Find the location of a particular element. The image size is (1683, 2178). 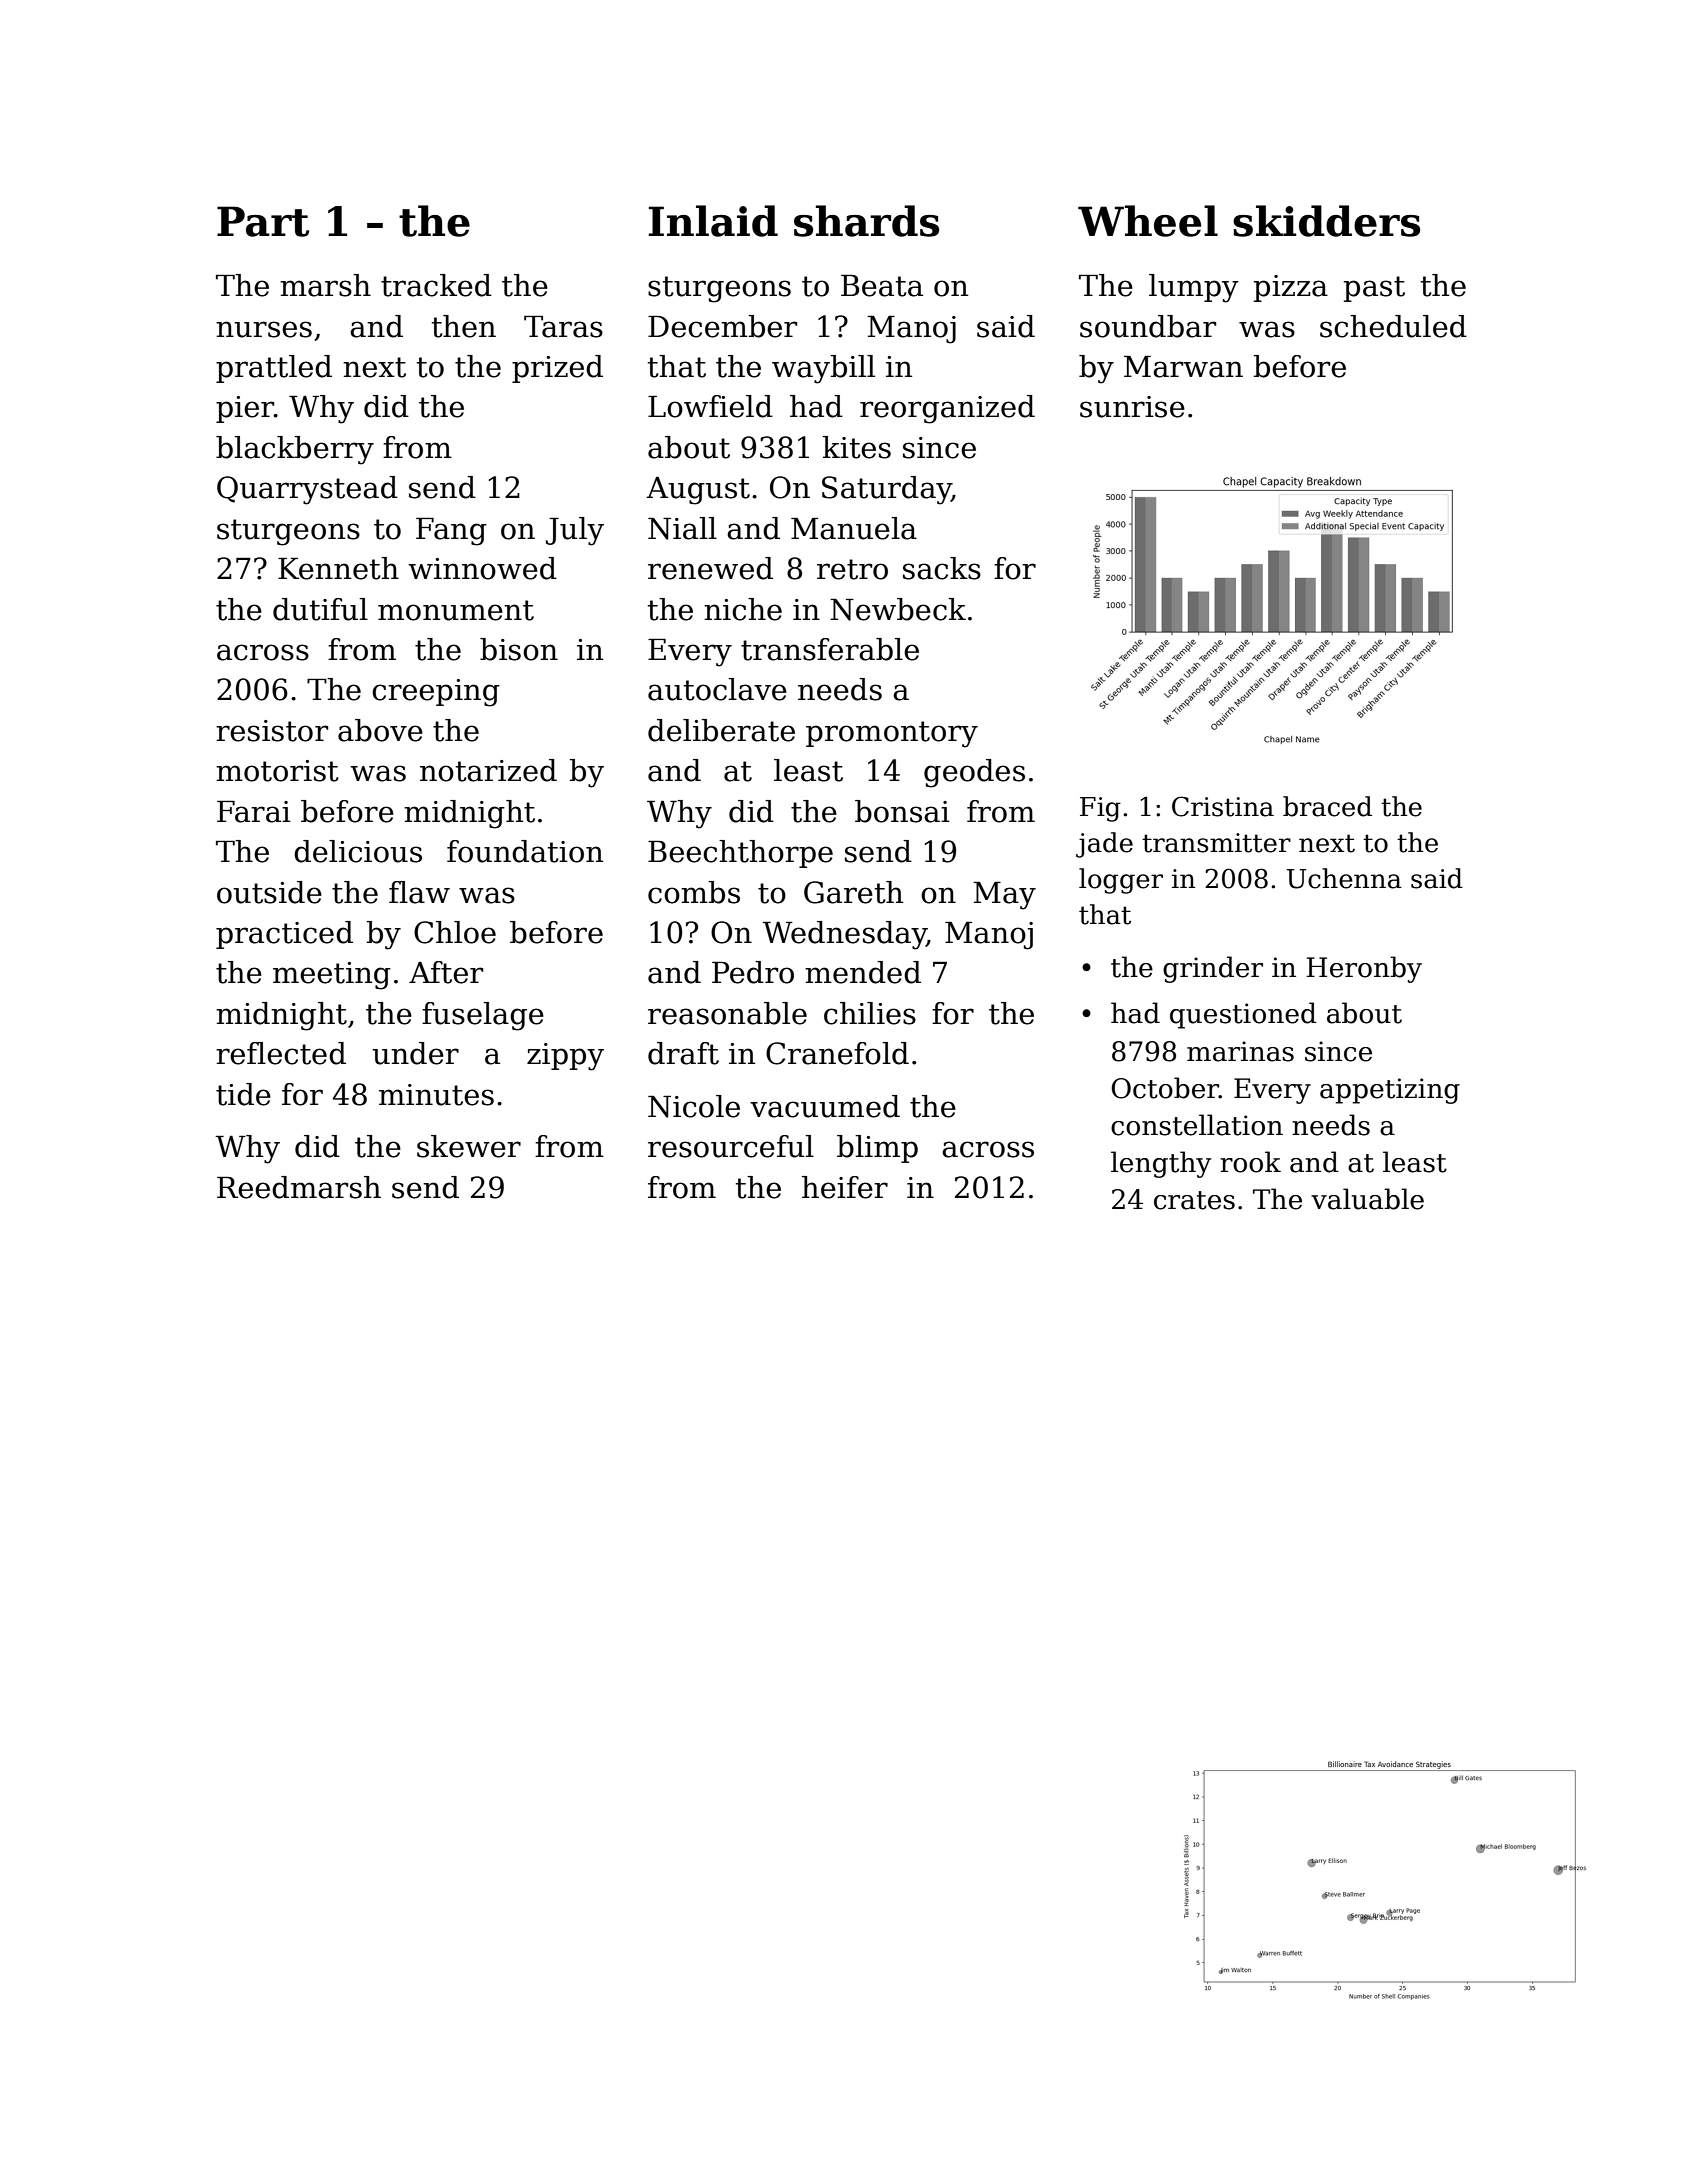

valuable is located at coordinates (1367, 1199).
